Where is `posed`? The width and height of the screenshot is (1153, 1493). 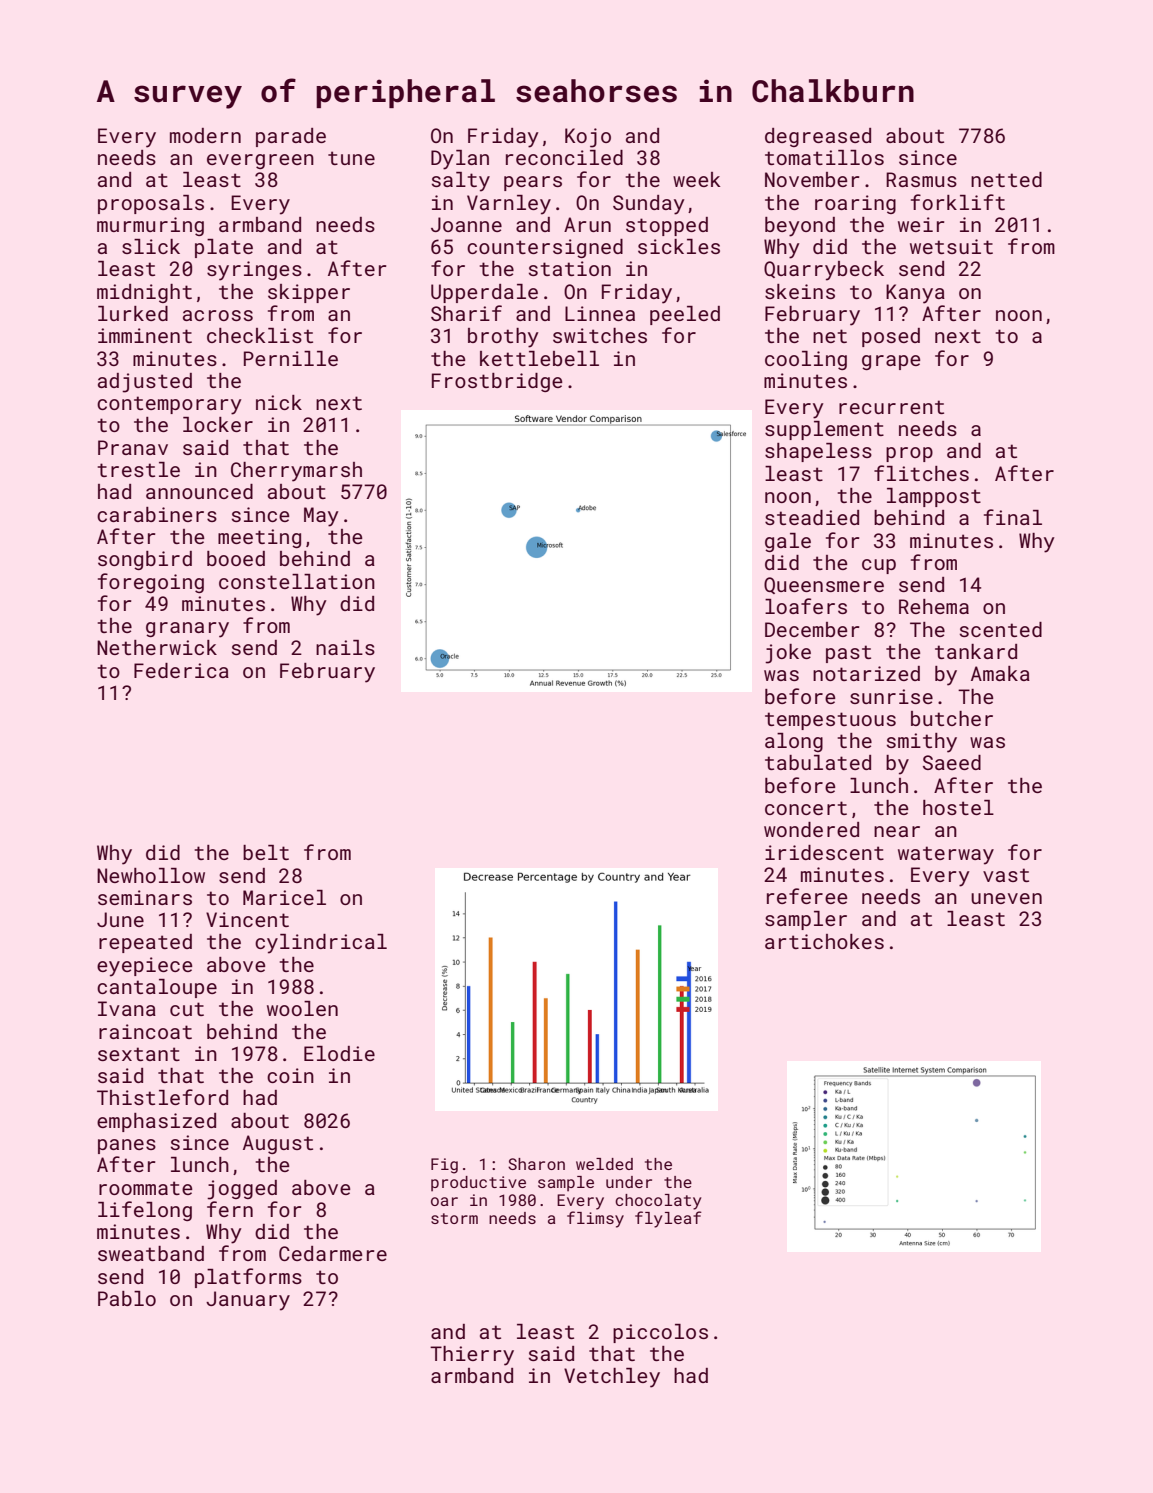 posed is located at coordinates (891, 337).
